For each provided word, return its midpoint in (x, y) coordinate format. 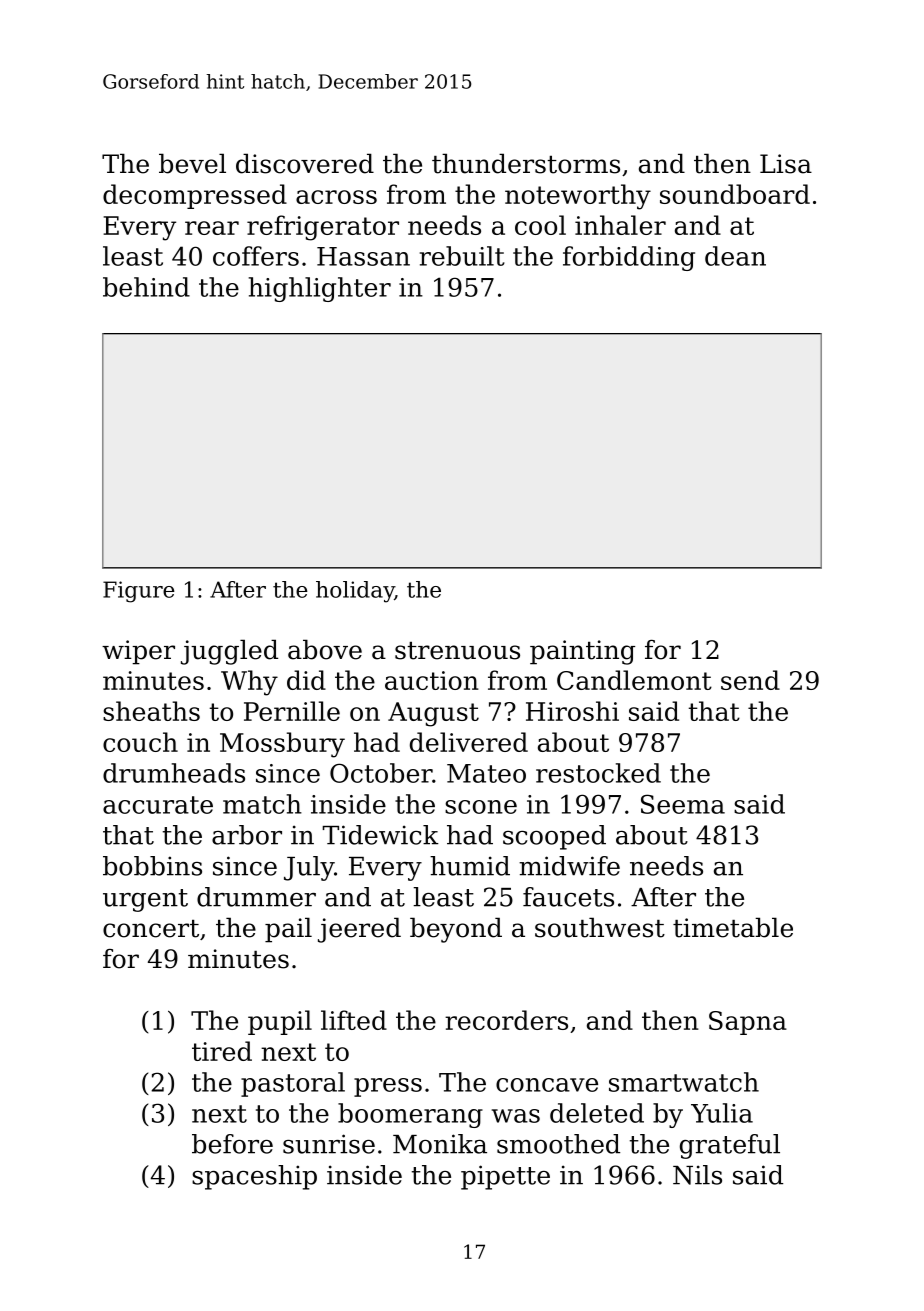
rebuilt (462, 256)
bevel (192, 163)
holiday (355, 592)
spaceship (254, 1177)
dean (735, 256)
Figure (139, 592)
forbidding (629, 258)
